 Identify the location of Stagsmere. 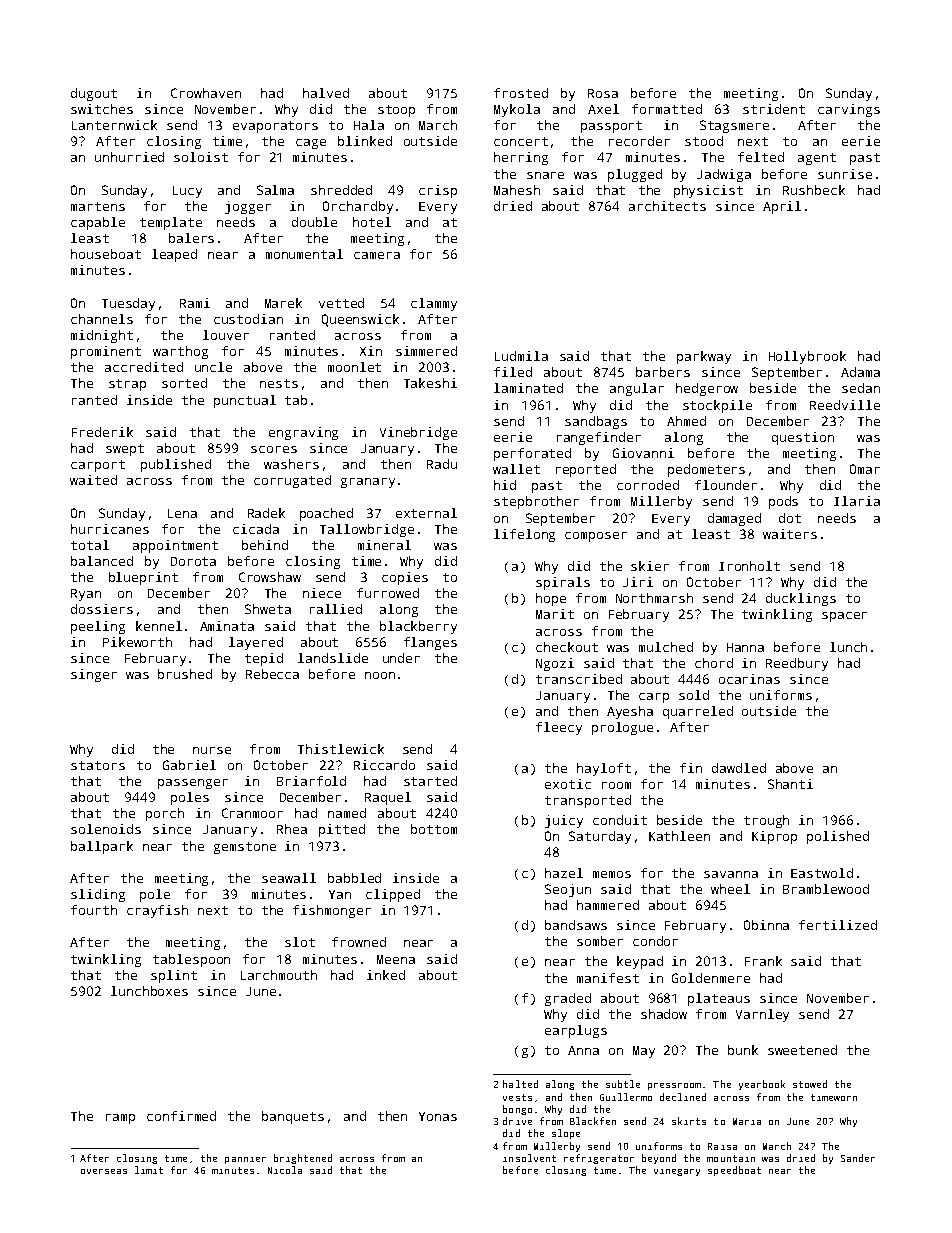
(734, 126).
